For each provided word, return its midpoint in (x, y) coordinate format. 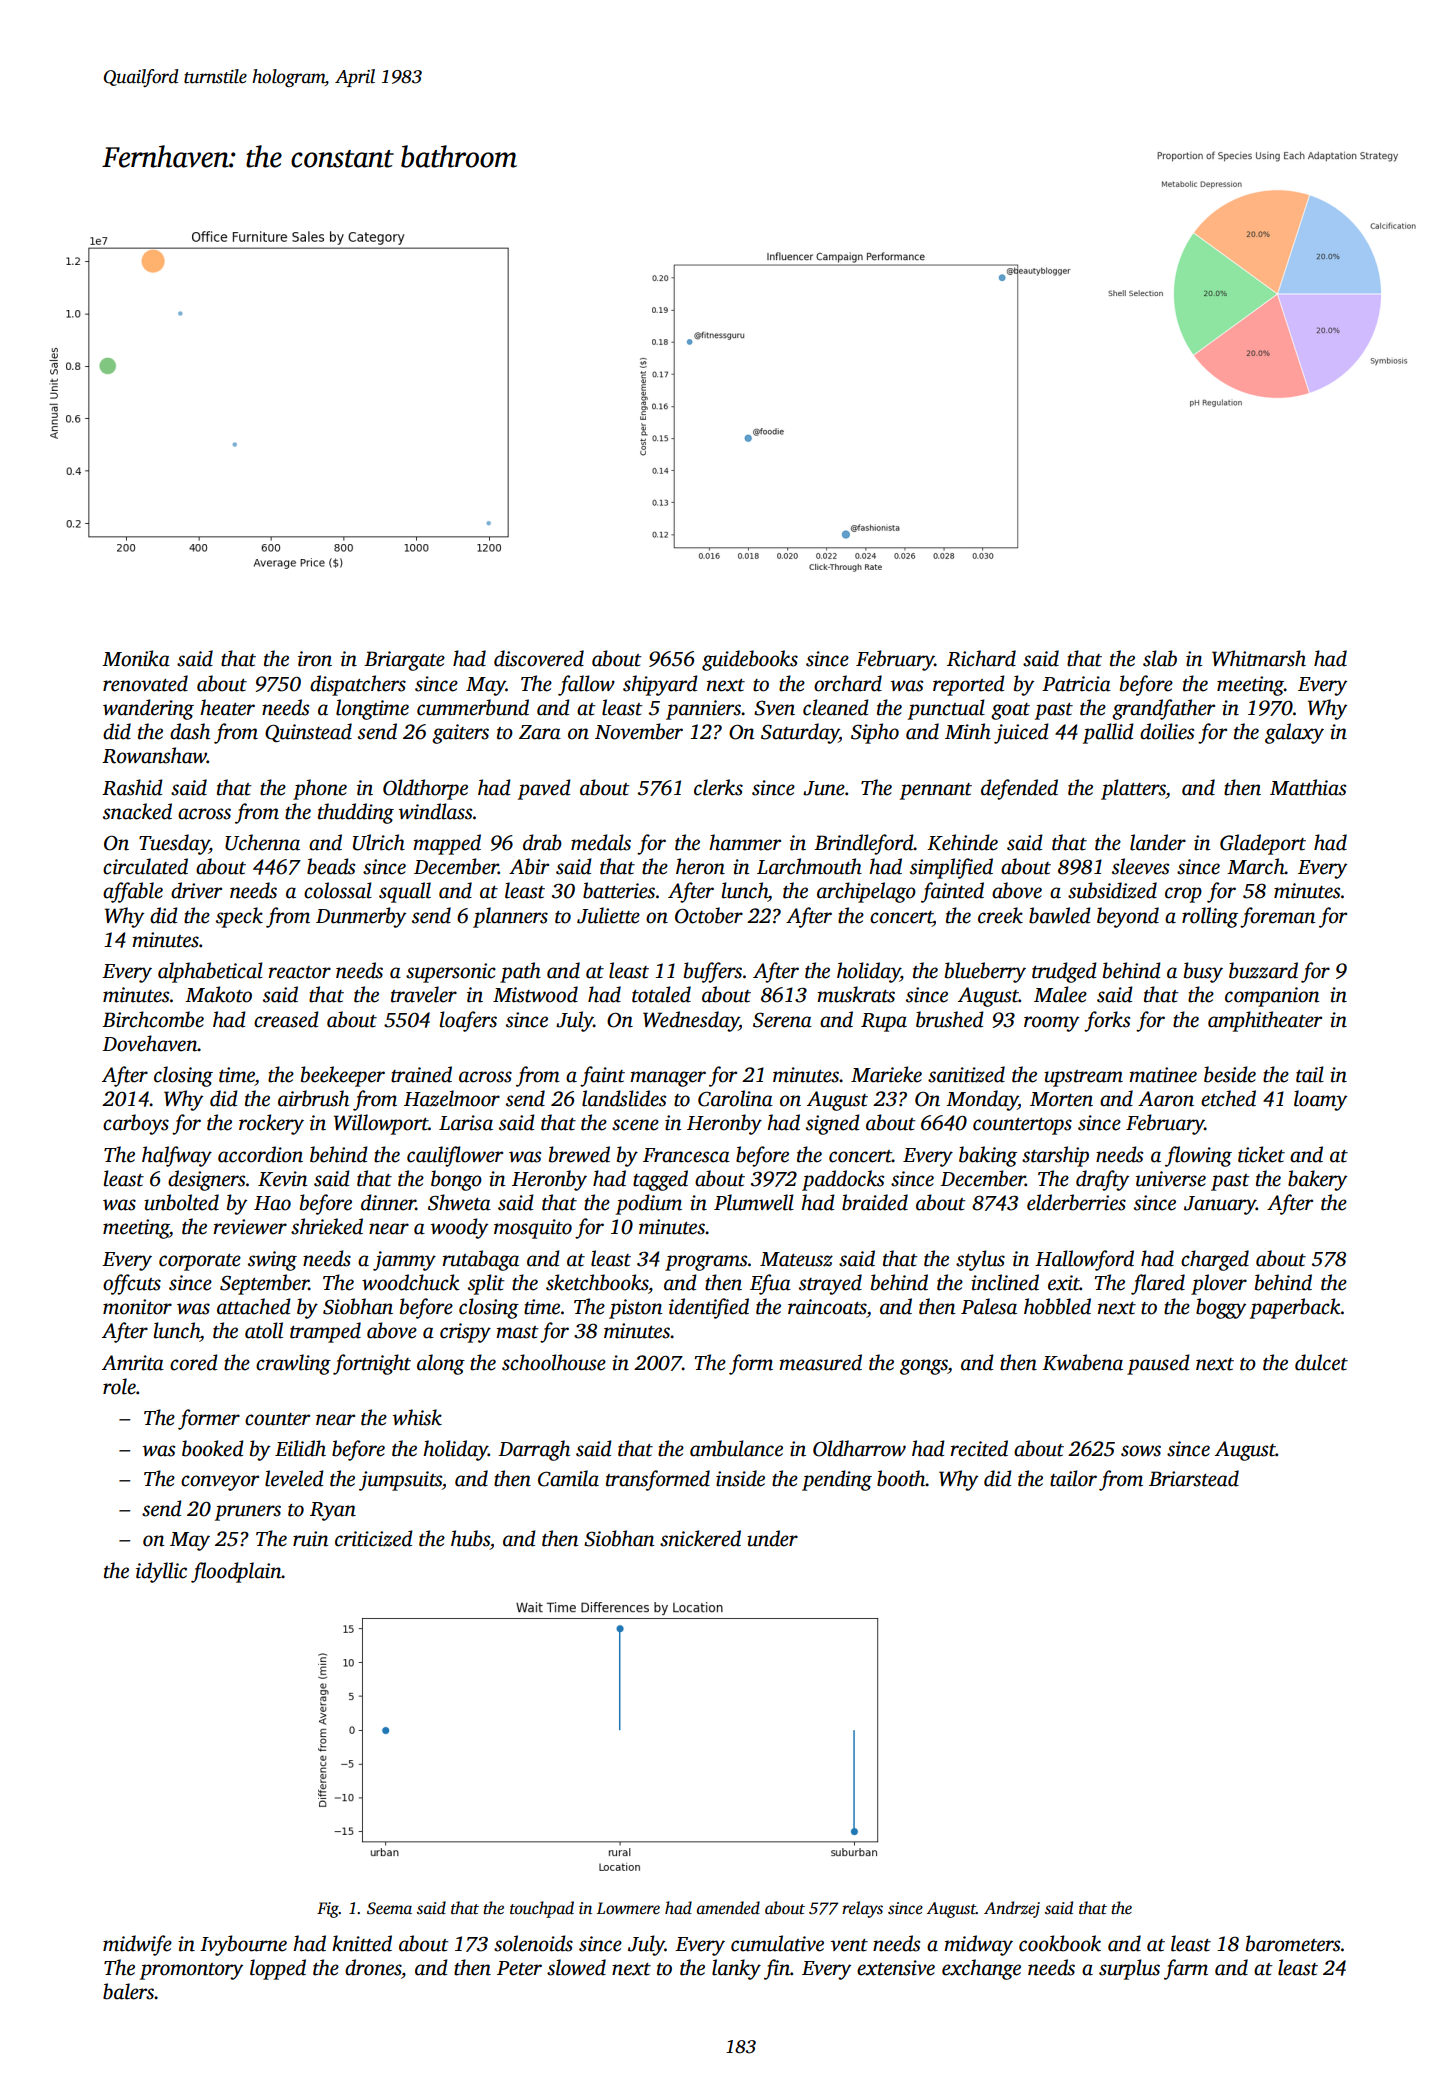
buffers (713, 972)
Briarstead (1194, 1478)
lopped (278, 1969)
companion (1272, 997)
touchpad (542, 1909)
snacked (137, 811)
